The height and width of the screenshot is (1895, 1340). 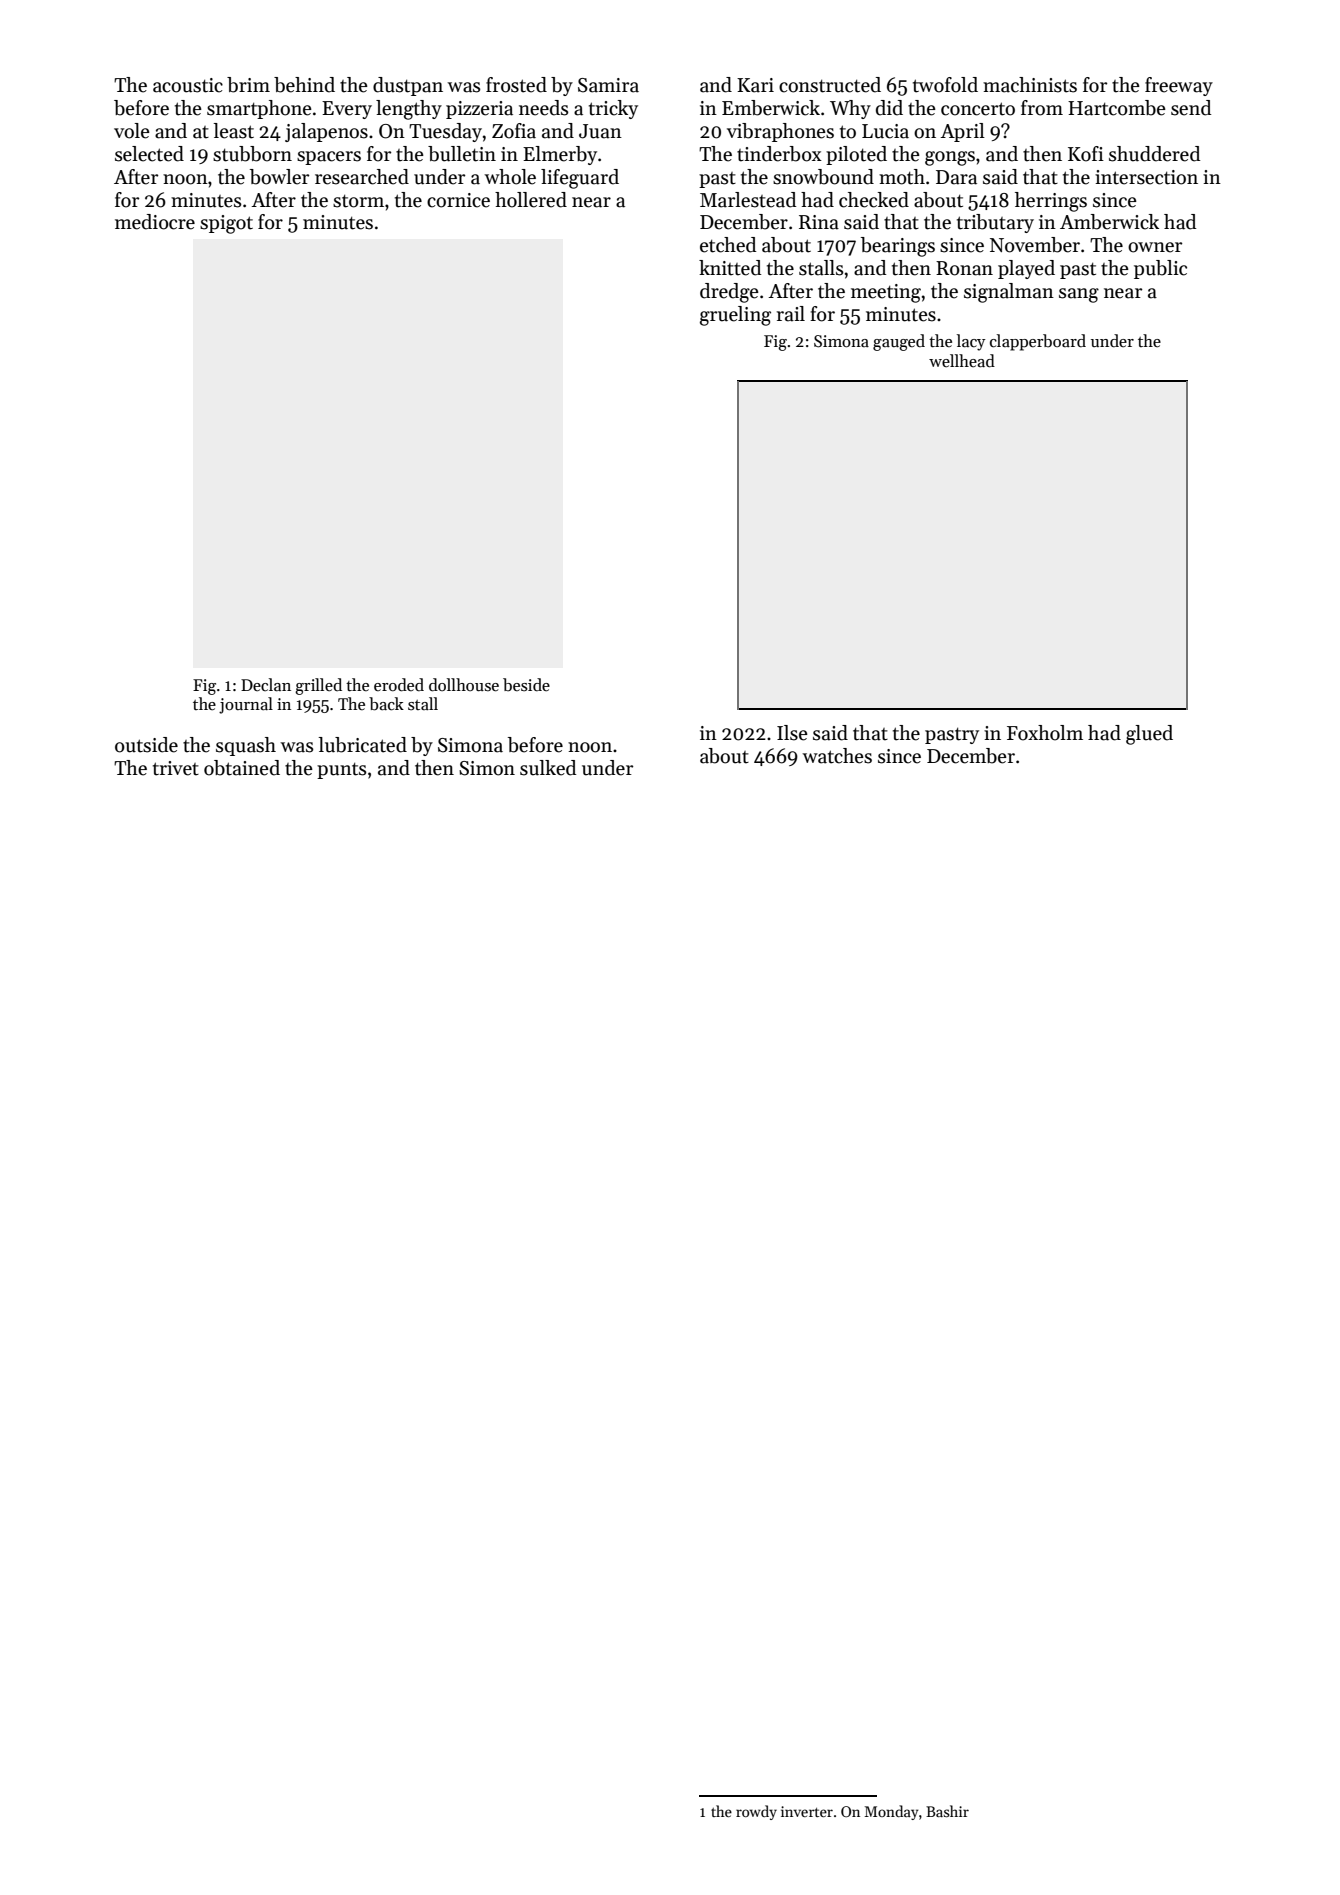 What do you see at coordinates (548, 768) in the screenshot?
I see `sulked` at bounding box center [548, 768].
